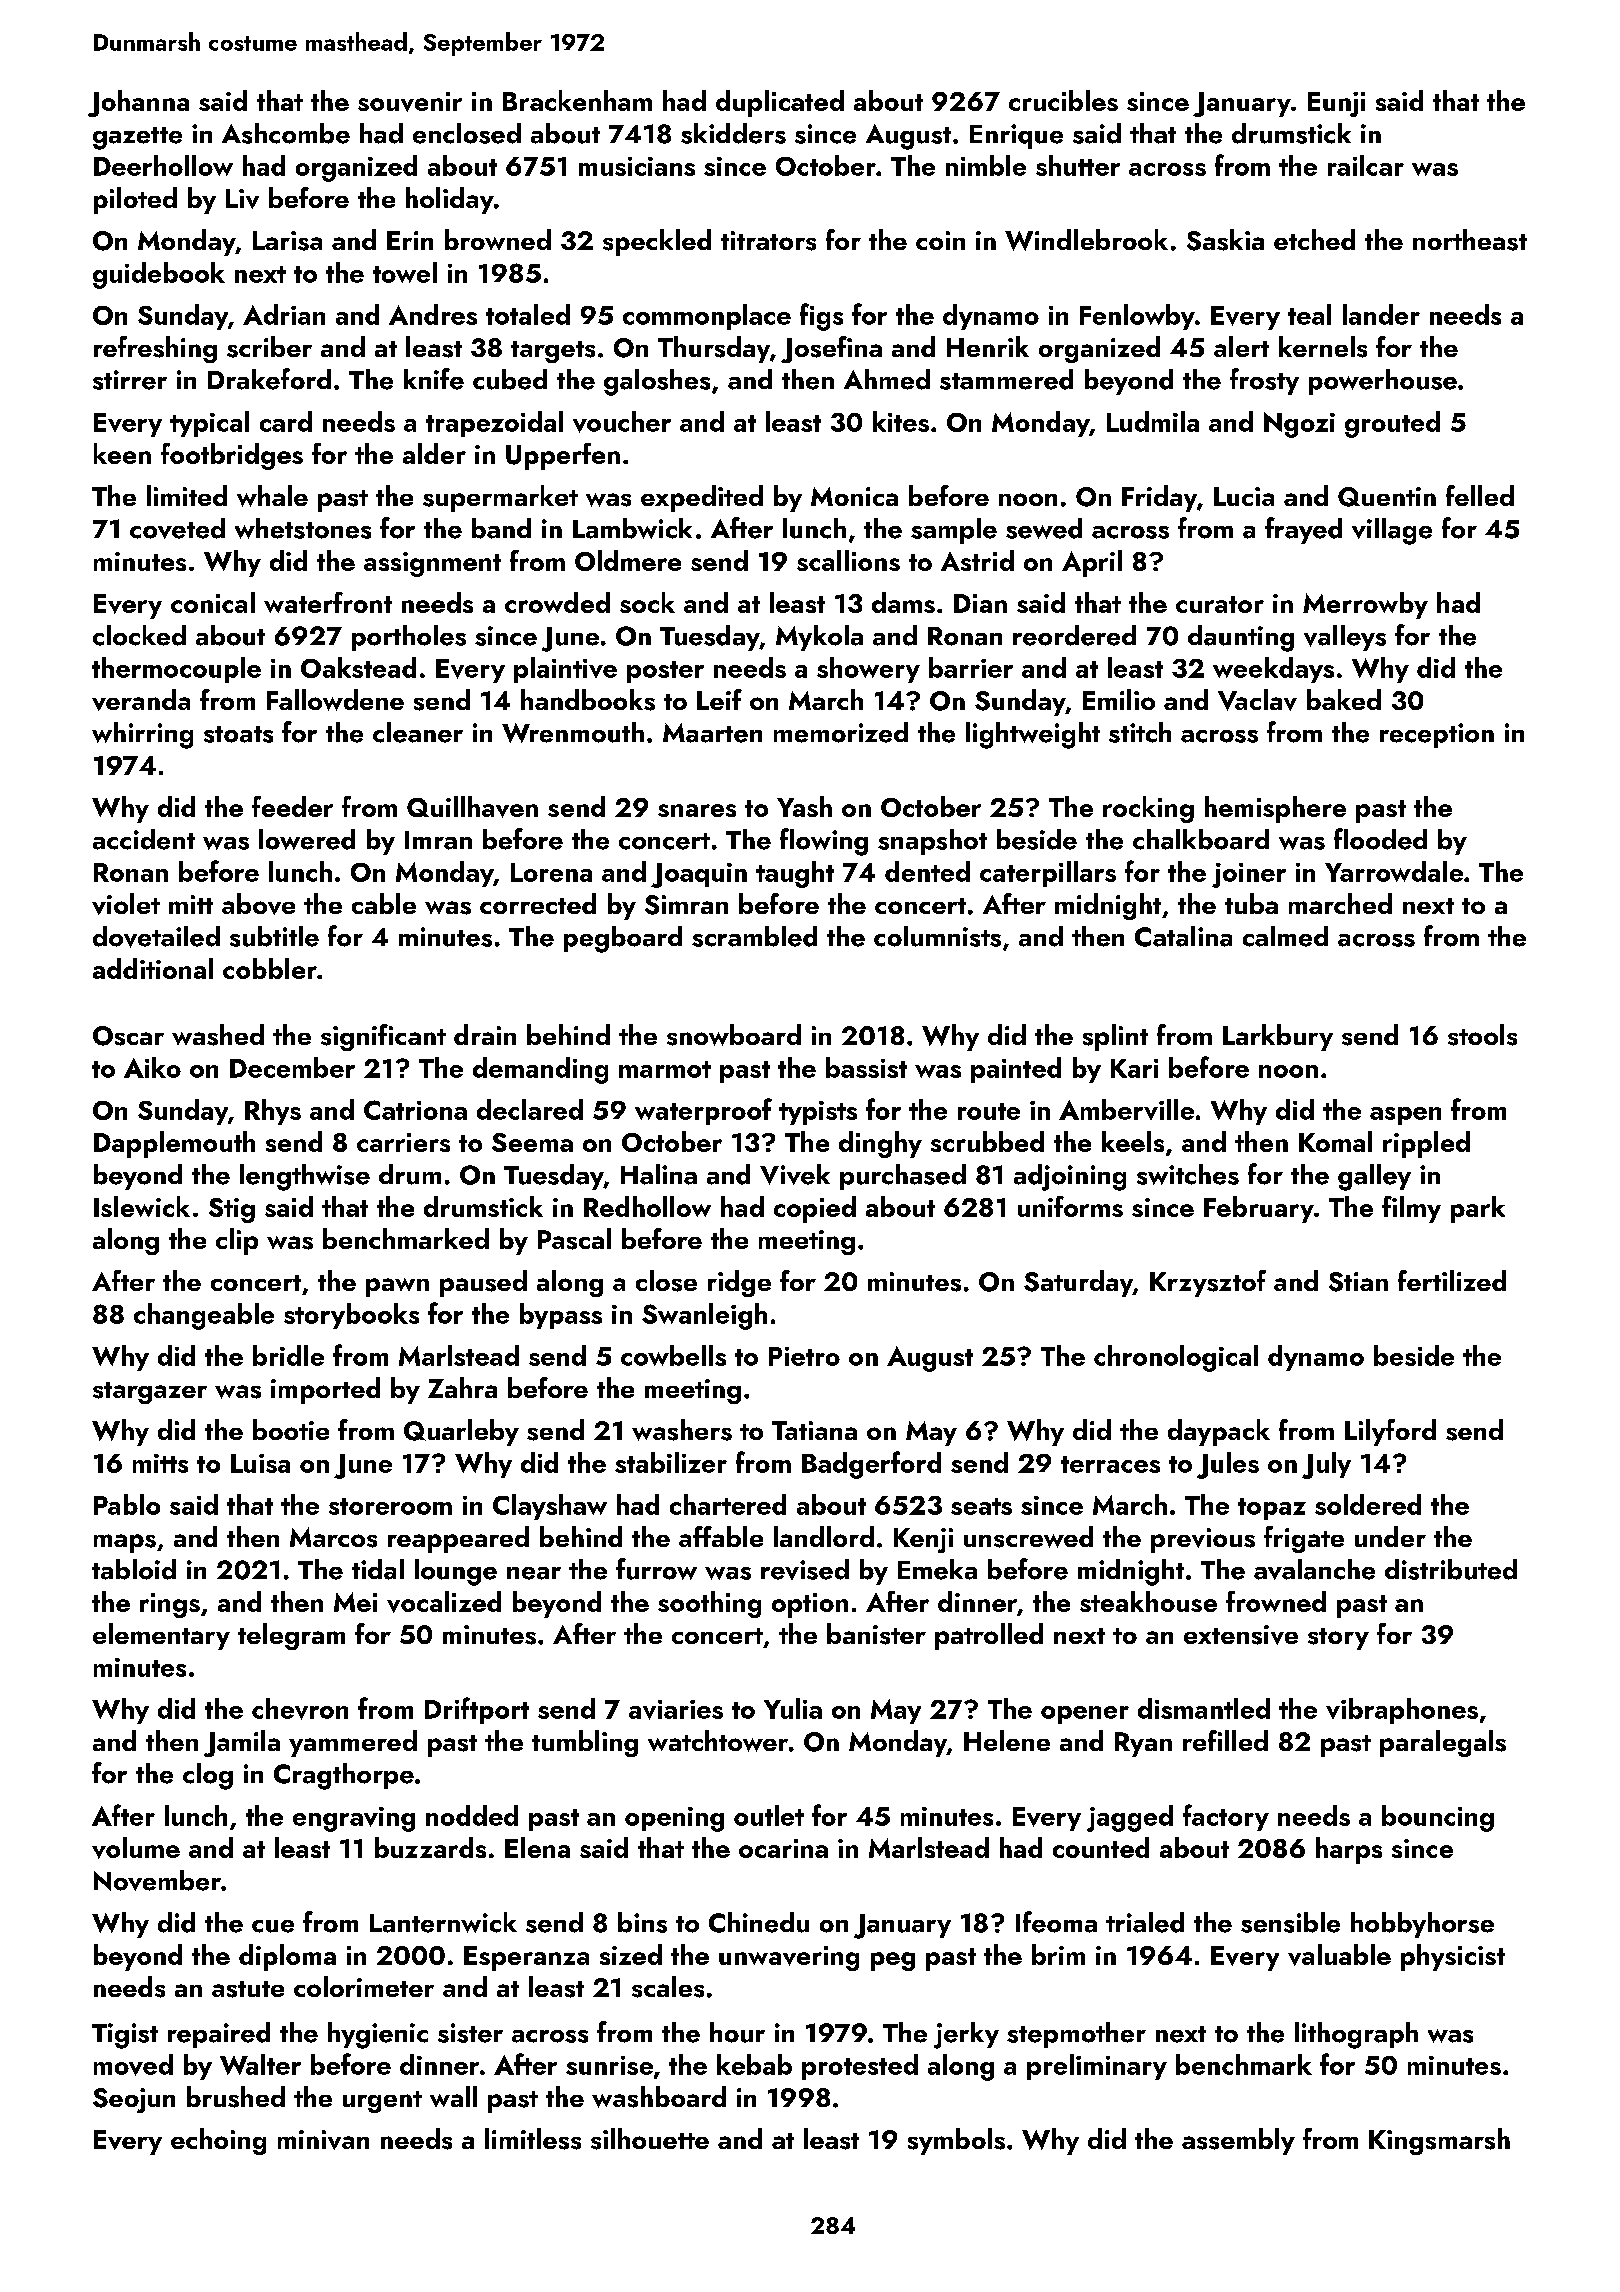  I want to click on Enrique, so click(1016, 136).
